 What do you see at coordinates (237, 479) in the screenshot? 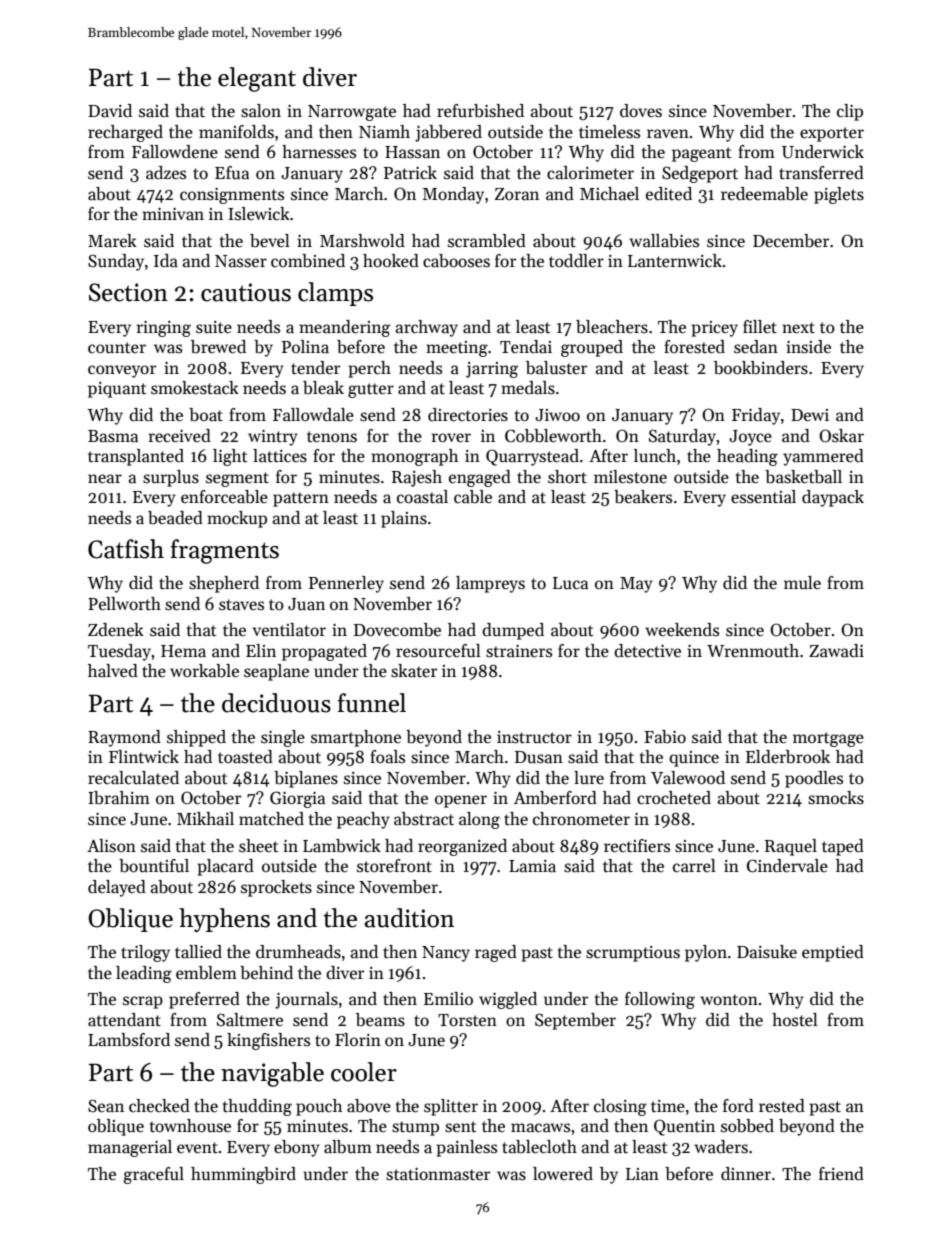
I see `segment` at bounding box center [237, 479].
